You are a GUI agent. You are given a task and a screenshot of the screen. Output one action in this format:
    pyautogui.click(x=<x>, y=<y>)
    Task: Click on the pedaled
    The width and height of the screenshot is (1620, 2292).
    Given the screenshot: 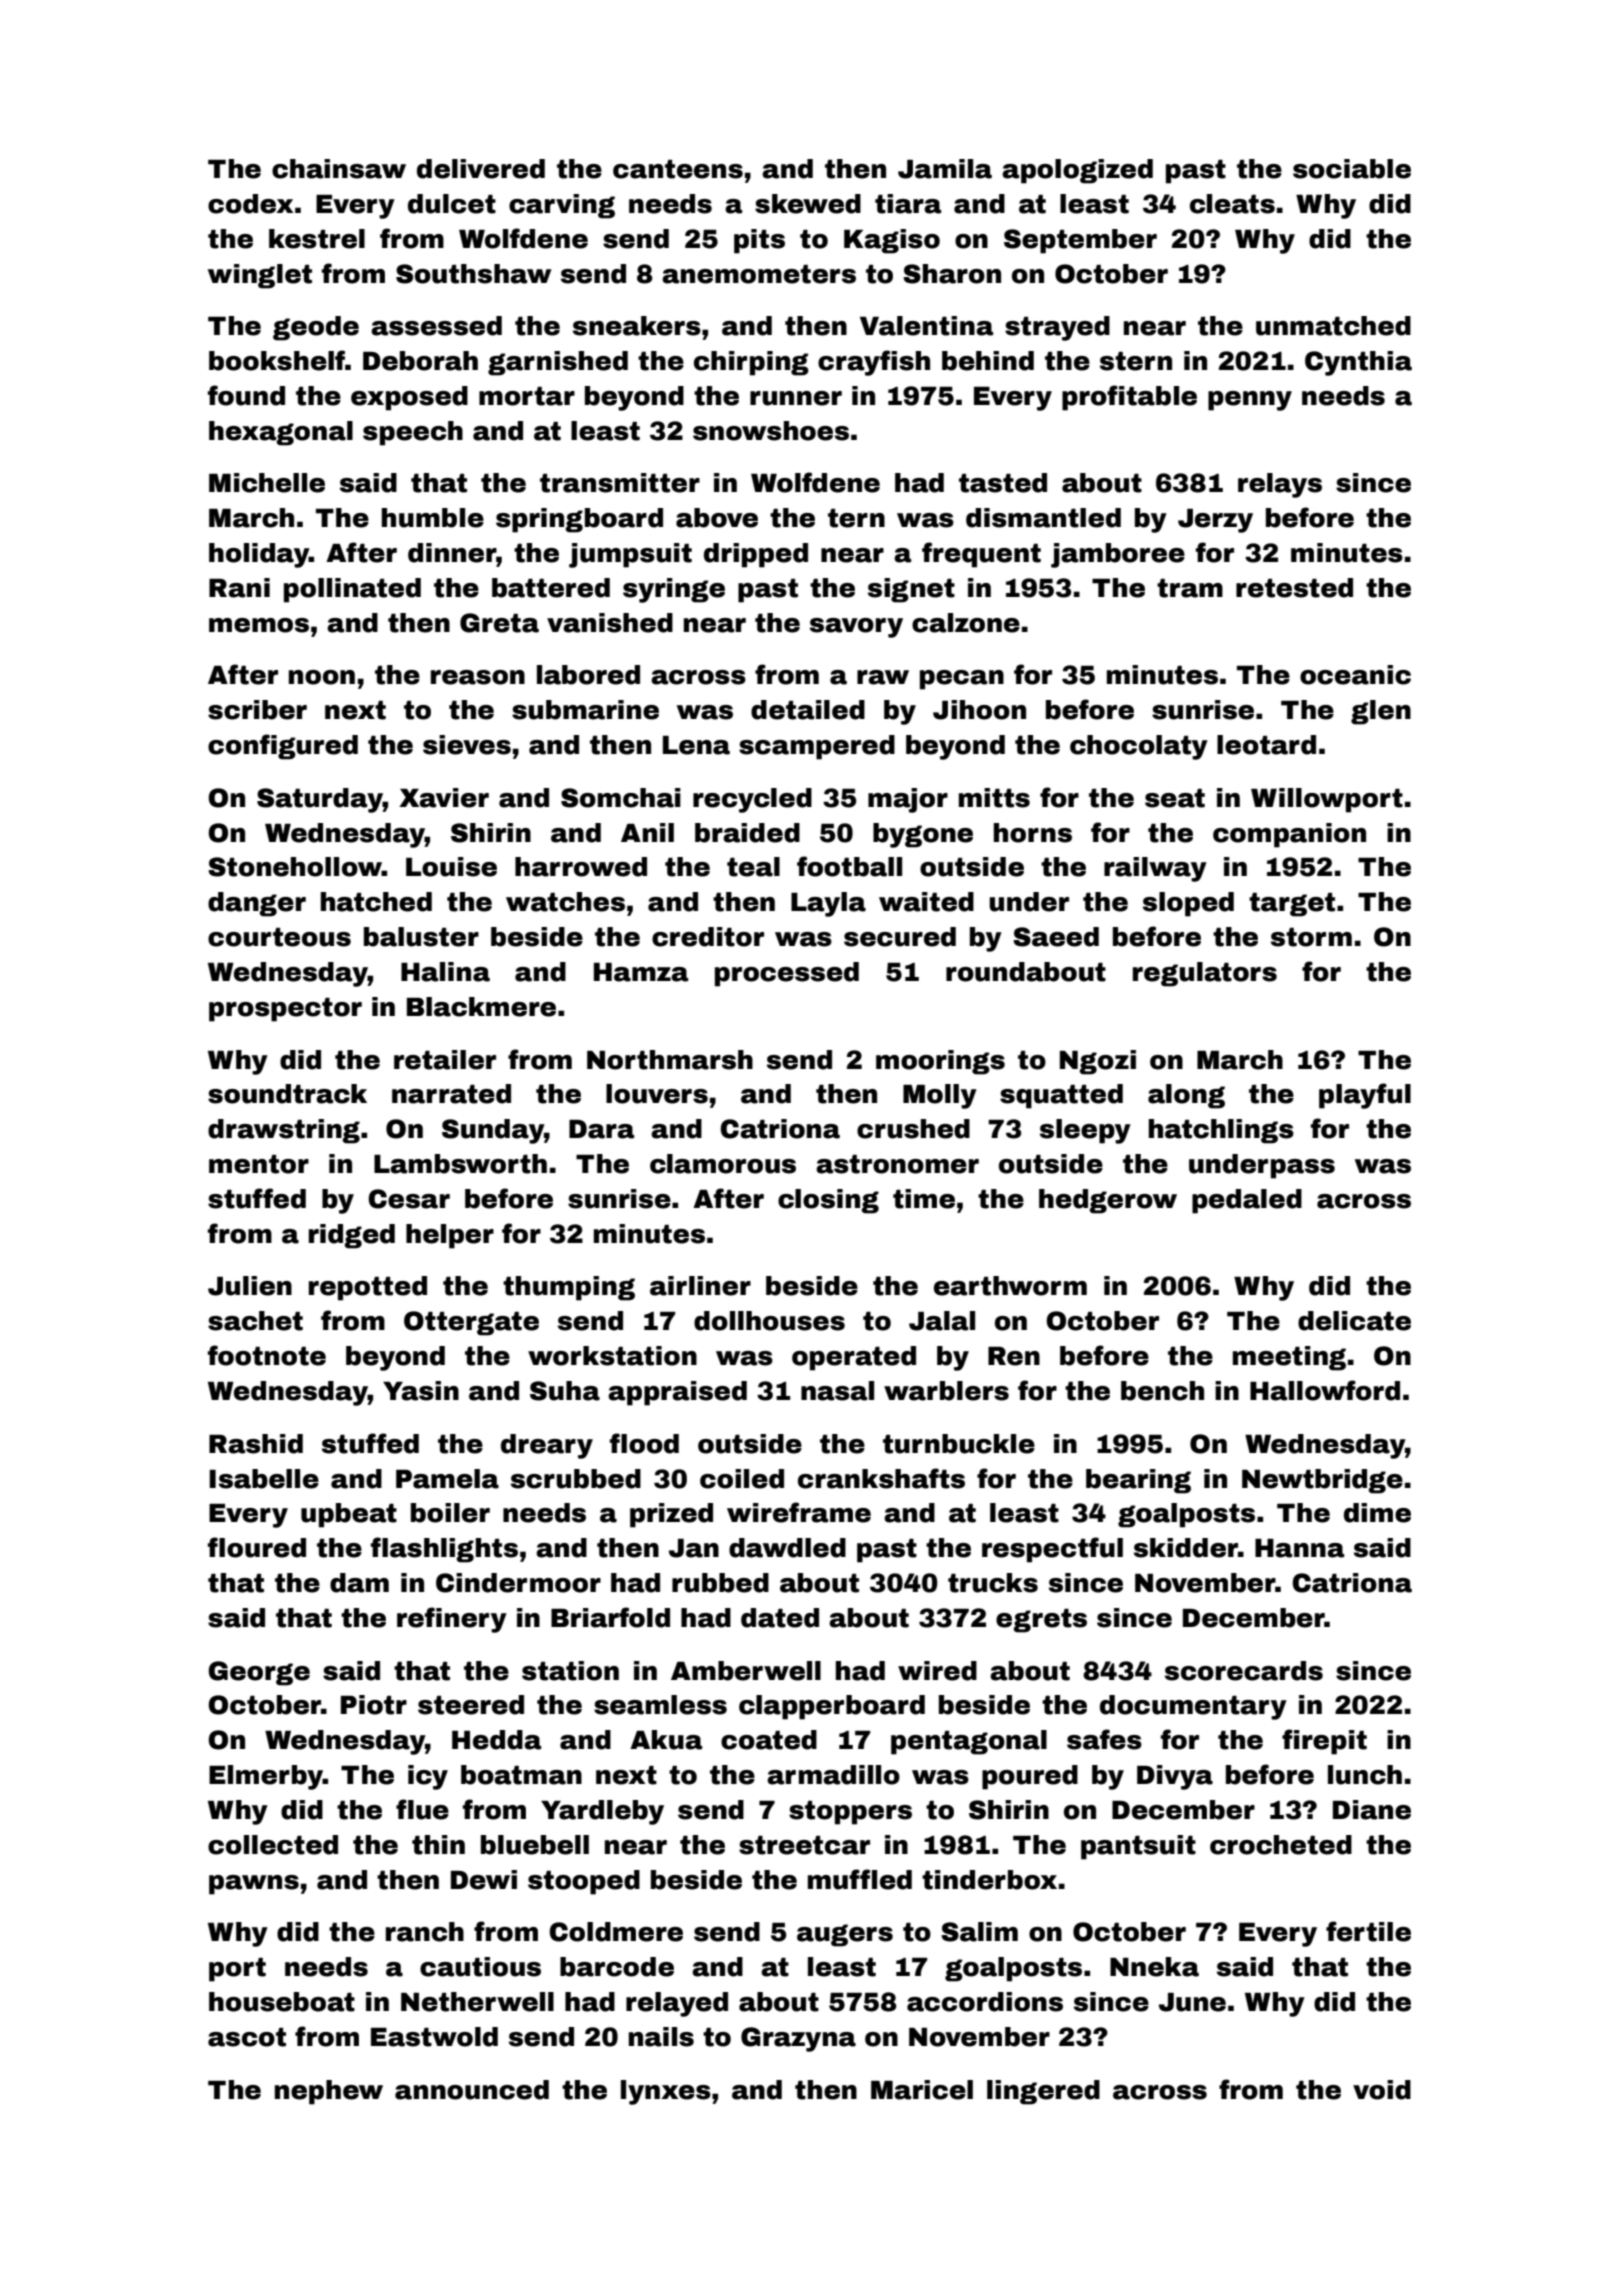 What is the action you would take?
    pyautogui.click(x=1247, y=1201)
